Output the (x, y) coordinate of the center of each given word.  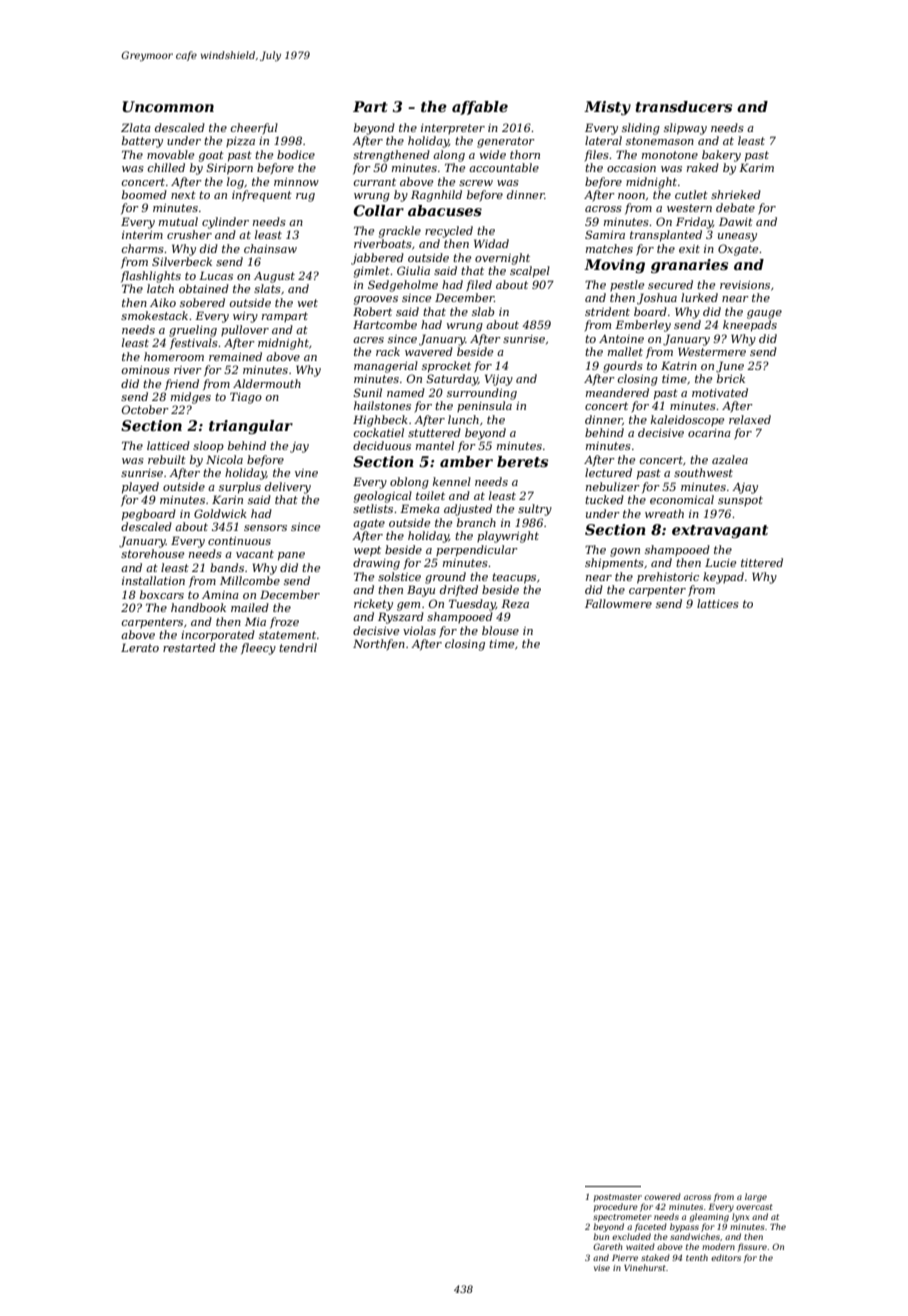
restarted (189, 647)
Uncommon (168, 106)
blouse (500, 630)
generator (506, 142)
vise (602, 1268)
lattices (718, 603)
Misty (607, 108)
